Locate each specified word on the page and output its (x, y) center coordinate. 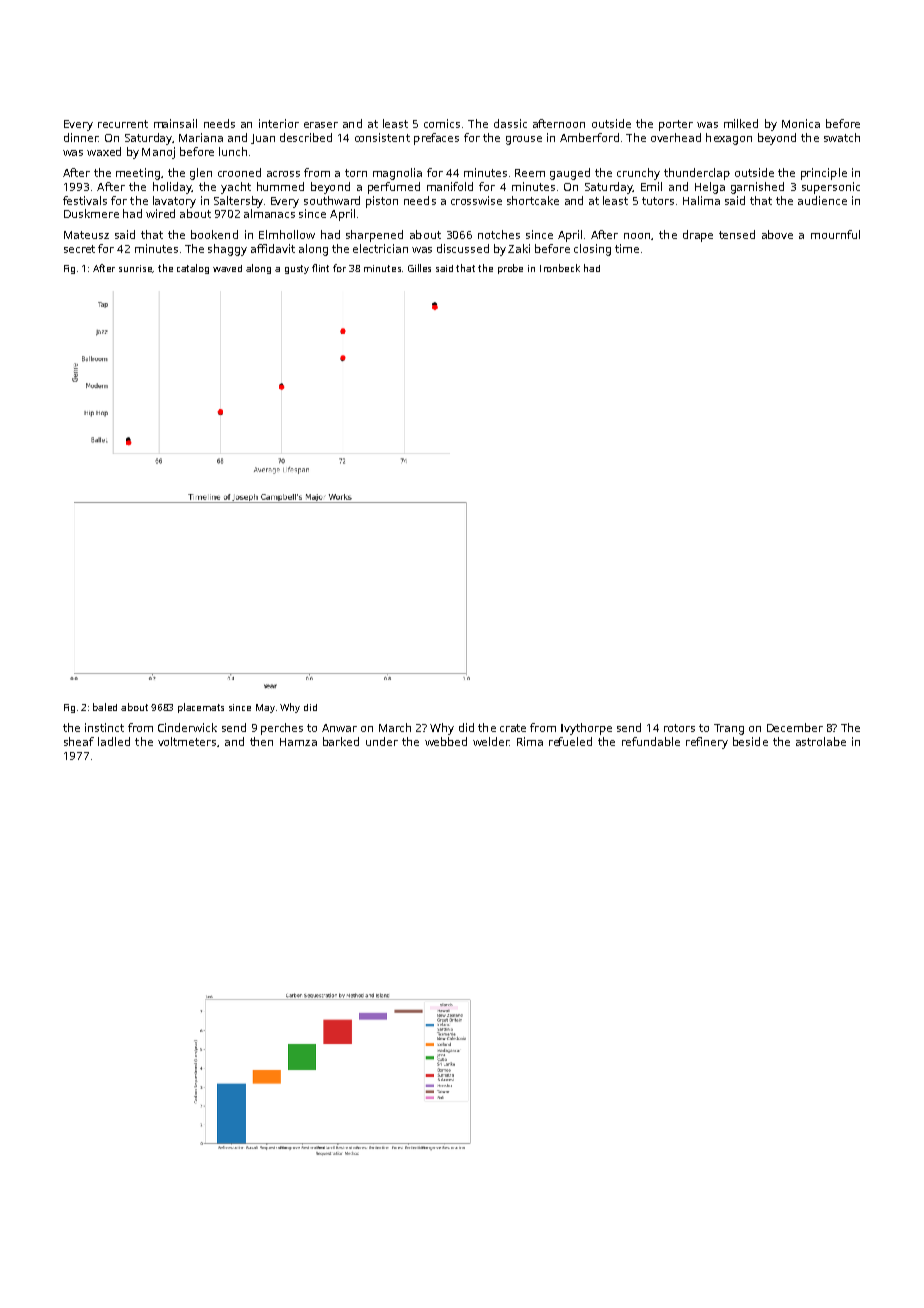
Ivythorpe (586, 729)
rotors (679, 728)
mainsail (175, 123)
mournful (835, 234)
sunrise (136, 269)
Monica (801, 123)
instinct (104, 727)
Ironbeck (560, 268)
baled (105, 707)
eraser (321, 125)
